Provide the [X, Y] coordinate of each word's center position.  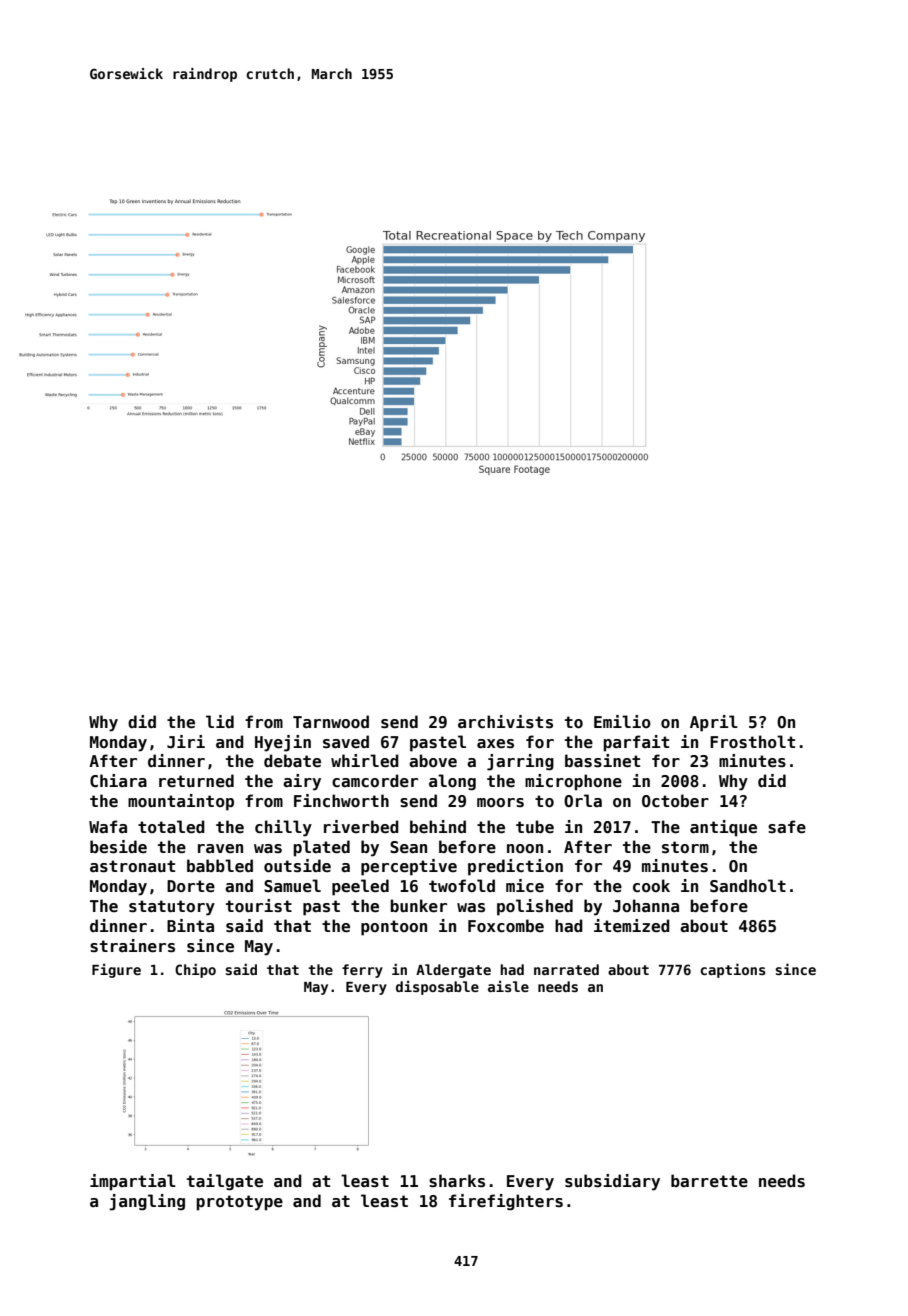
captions [733, 970]
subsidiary [612, 1182]
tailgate [225, 1182]
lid [220, 721]
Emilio [622, 721]
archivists [505, 722]
